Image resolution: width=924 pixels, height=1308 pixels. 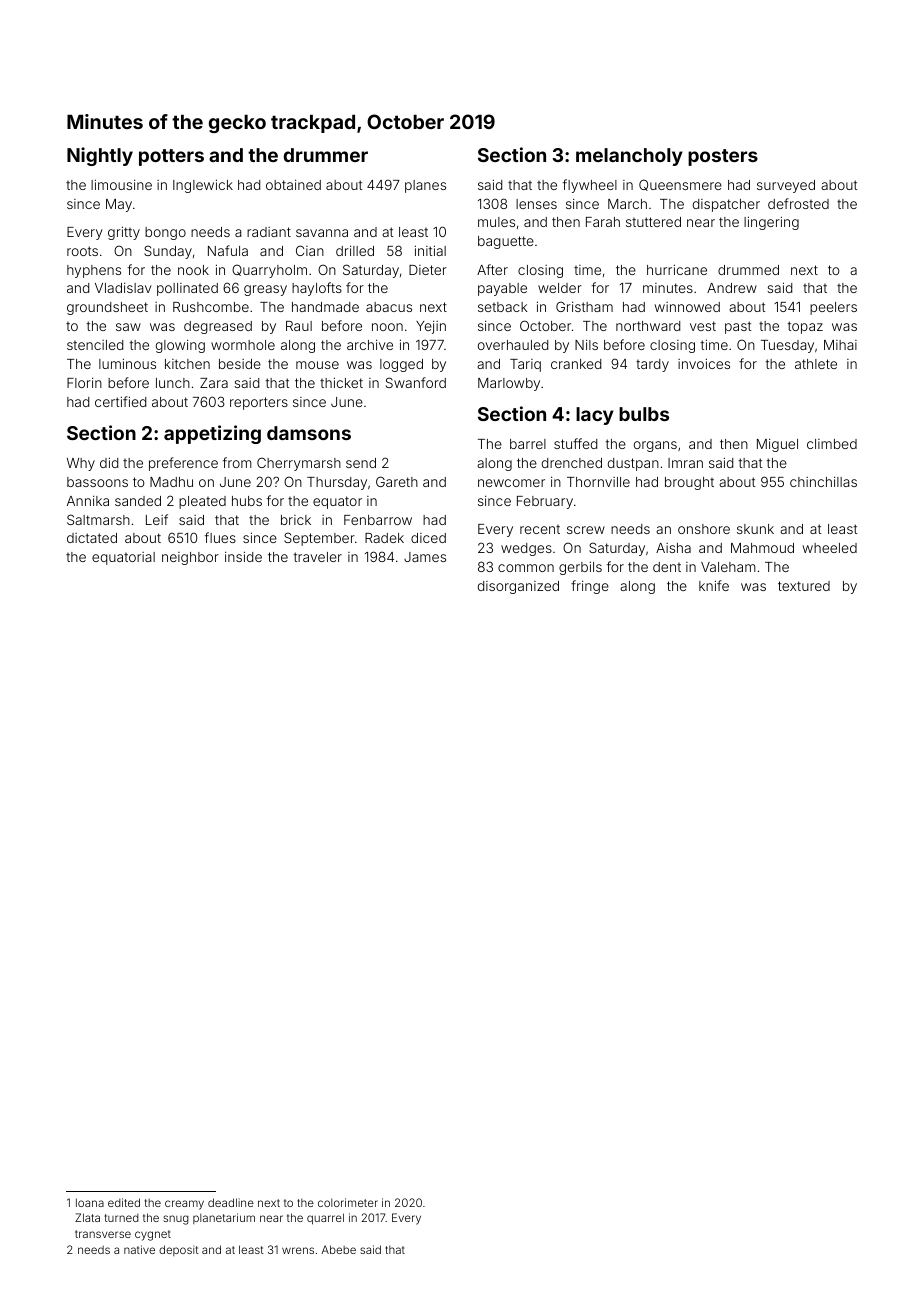 What do you see at coordinates (100, 156) in the page?
I see `Nightly` at bounding box center [100, 156].
